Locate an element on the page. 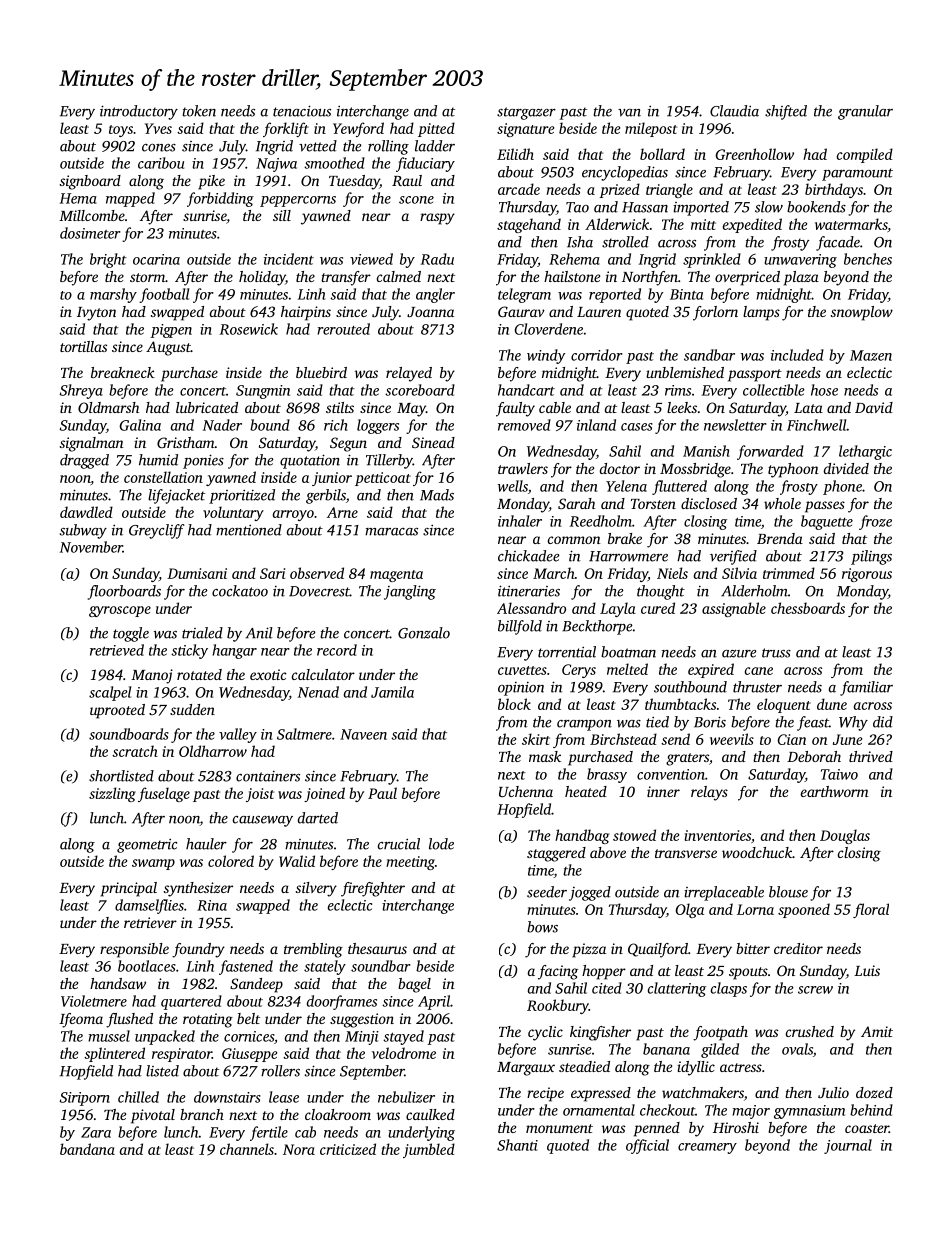 The height and width of the document is (1233, 952). responsible is located at coordinates (134, 950).
